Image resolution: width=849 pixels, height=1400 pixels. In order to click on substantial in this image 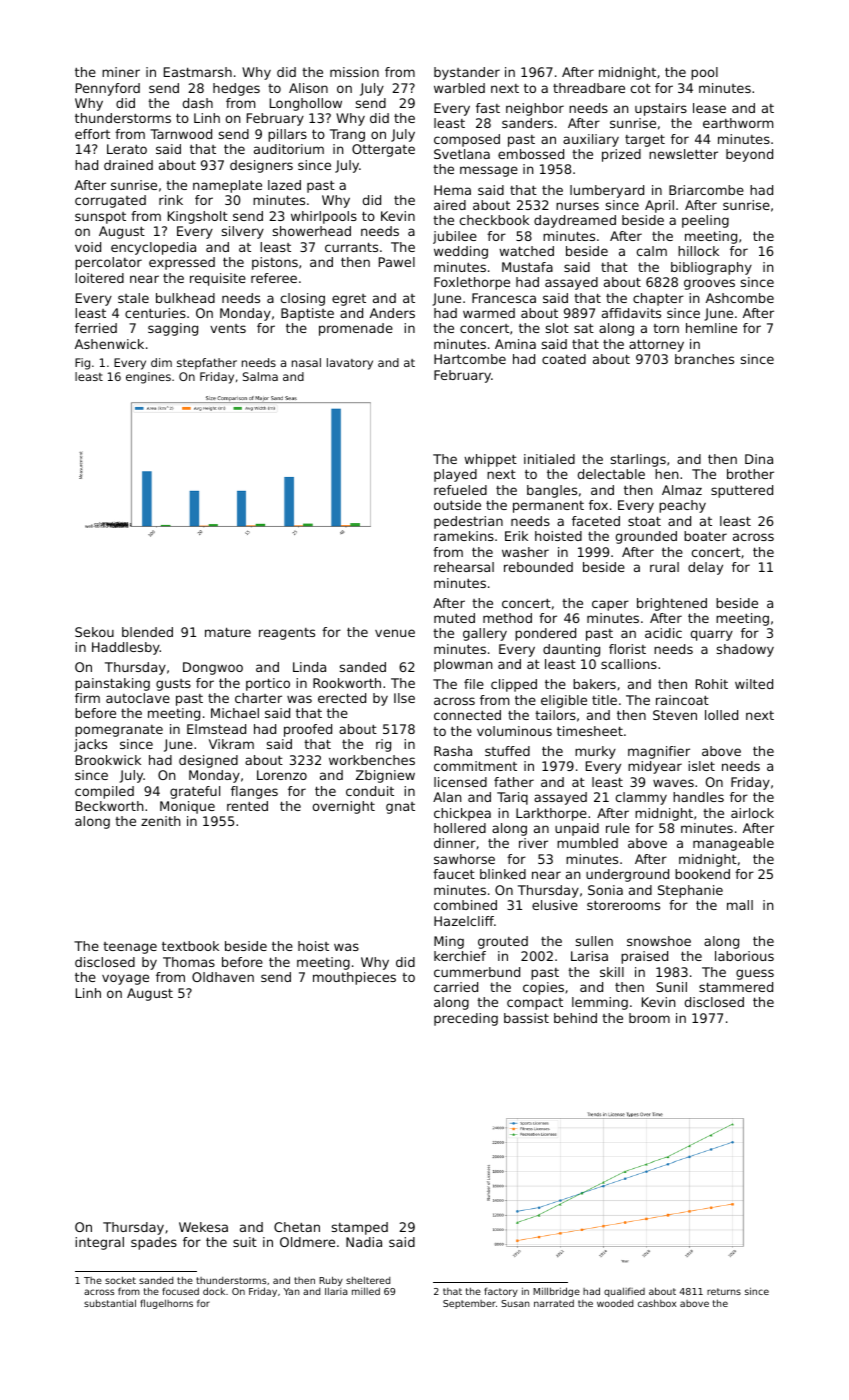, I will do `click(110, 1303)`.
